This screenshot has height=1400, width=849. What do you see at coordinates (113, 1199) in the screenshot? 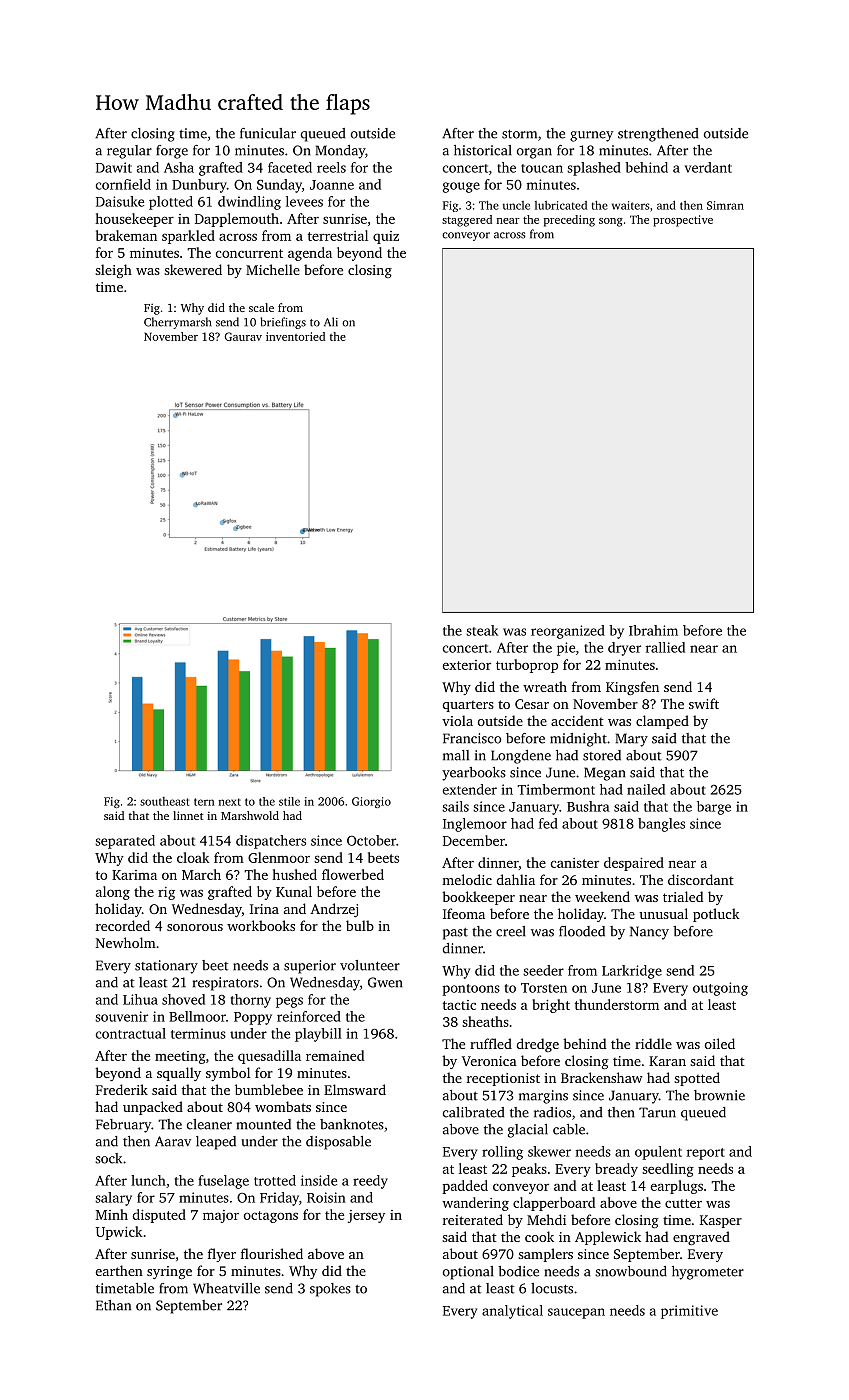
I see `salary` at bounding box center [113, 1199].
